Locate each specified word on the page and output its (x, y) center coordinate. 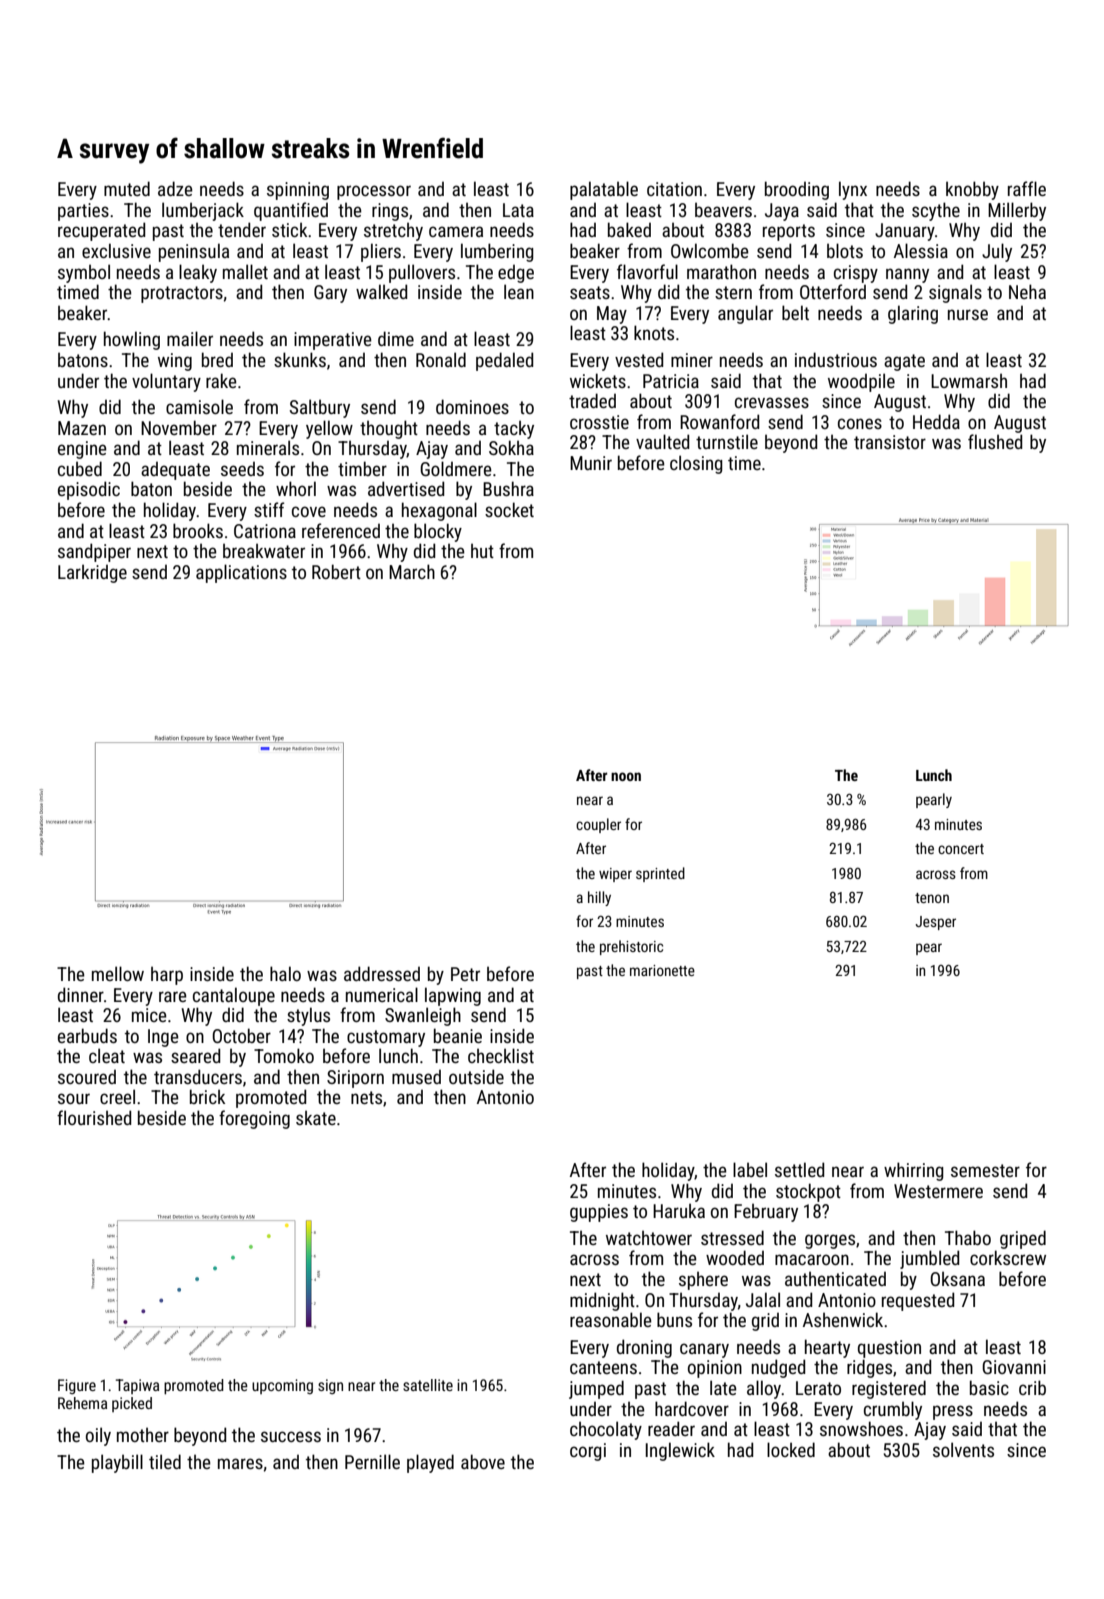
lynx (853, 190)
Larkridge (92, 573)
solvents (963, 1449)
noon (626, 776)
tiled (165, 1461)
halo (285, 973)
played (430, 1463)
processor (374, 192)
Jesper (935, 923)
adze (175, 188)
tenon (932, 898)
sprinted (660, 874)
